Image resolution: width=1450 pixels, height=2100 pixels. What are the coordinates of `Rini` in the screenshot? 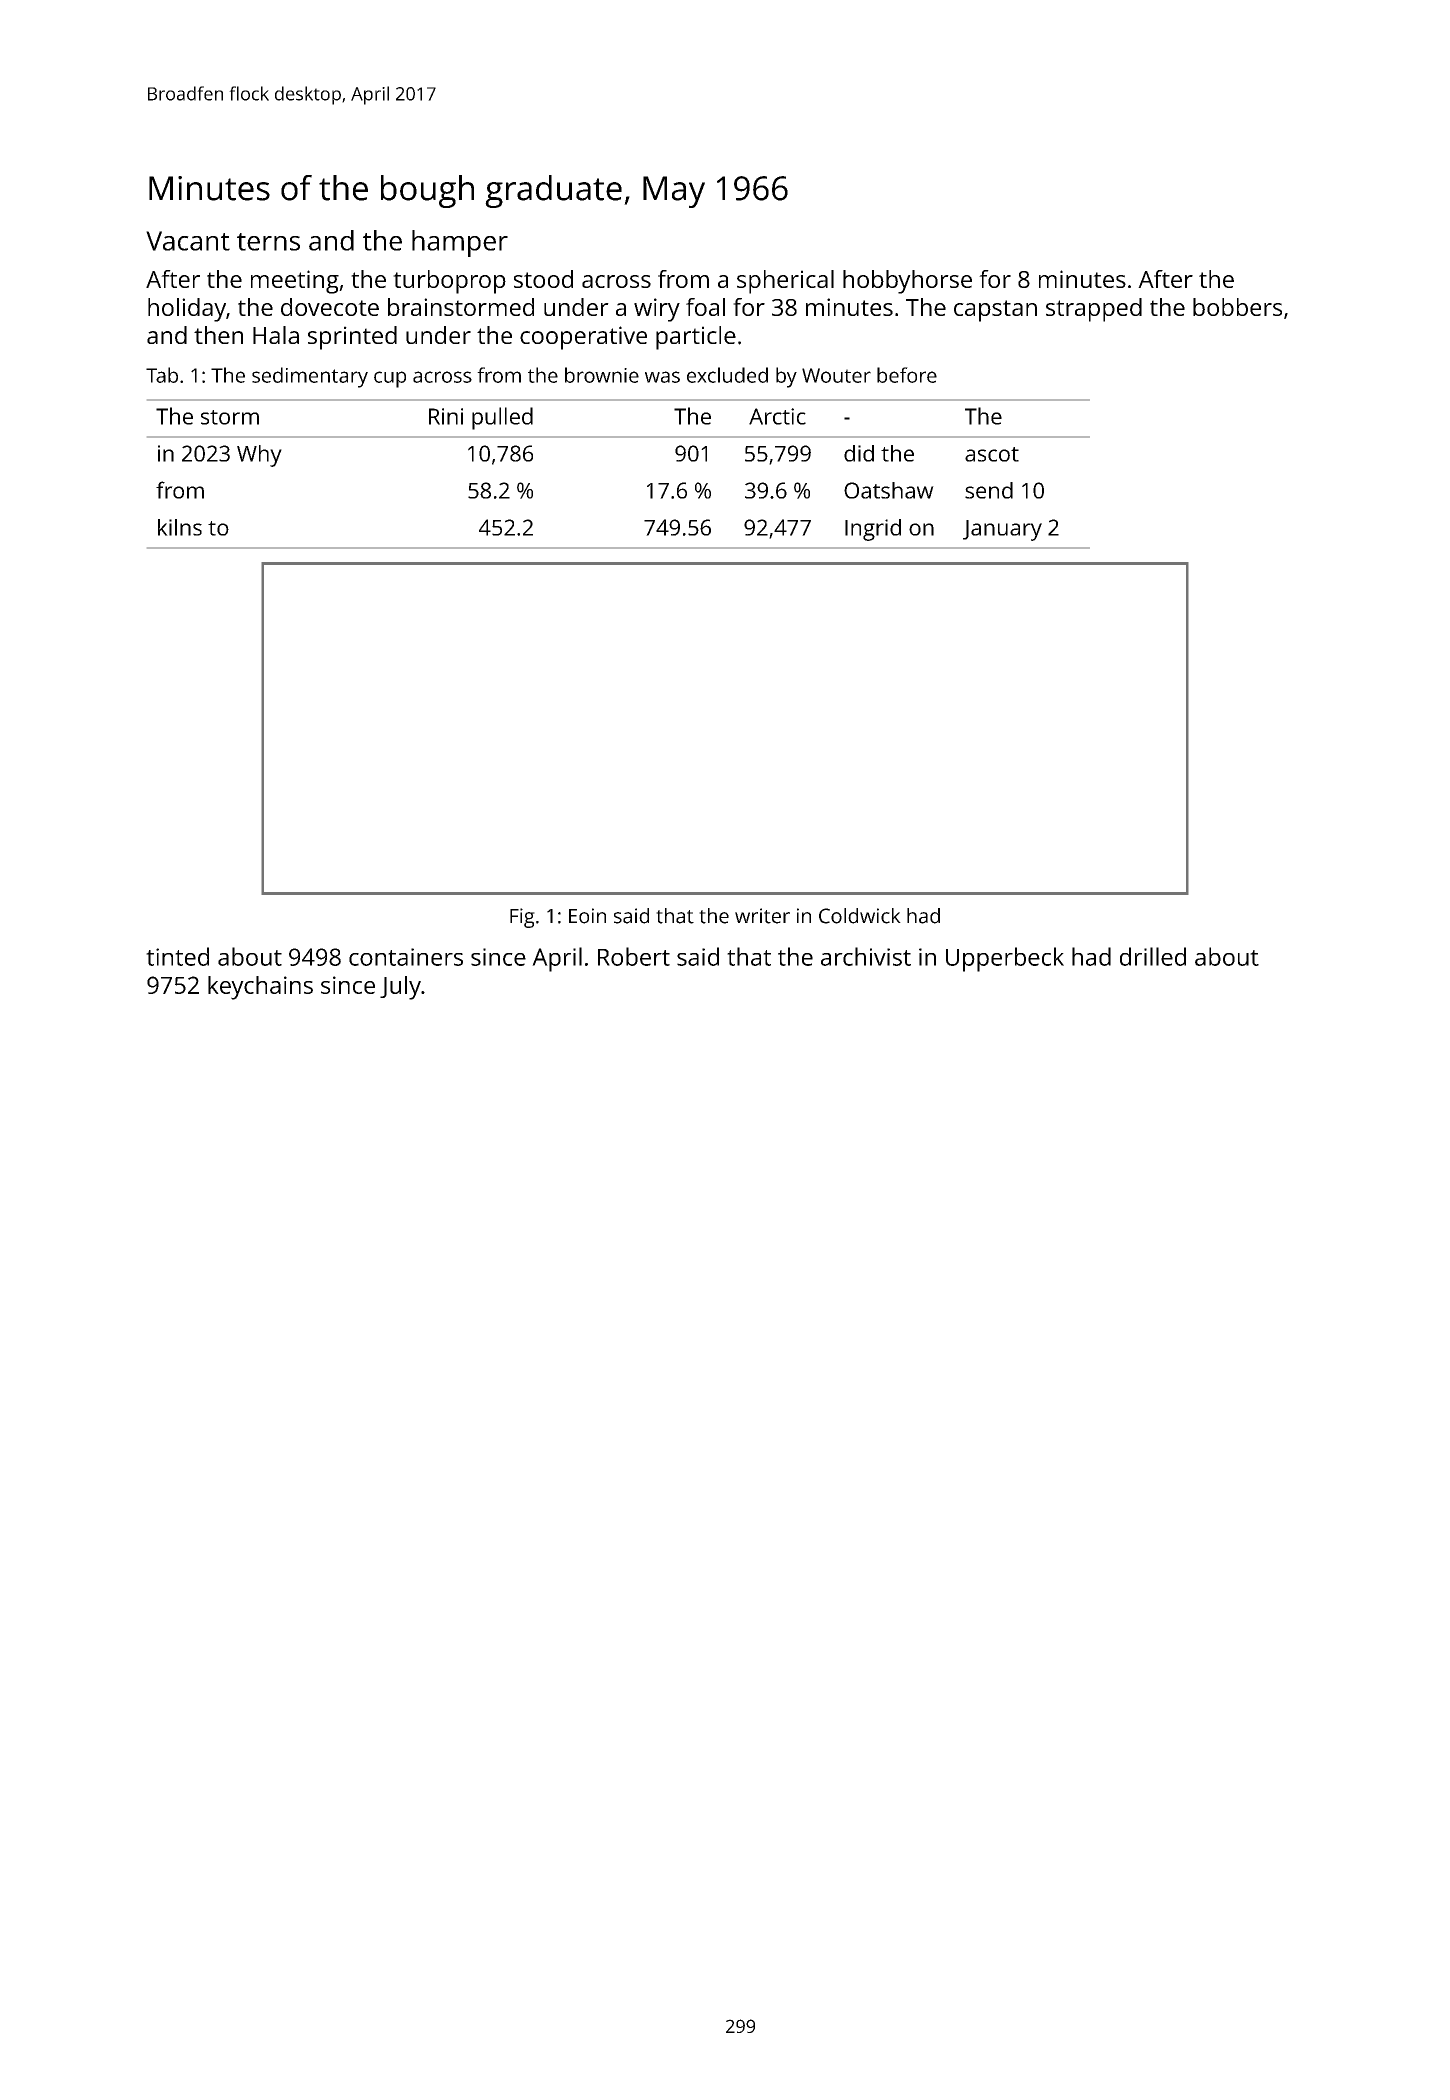 It's located at (446, 416).
